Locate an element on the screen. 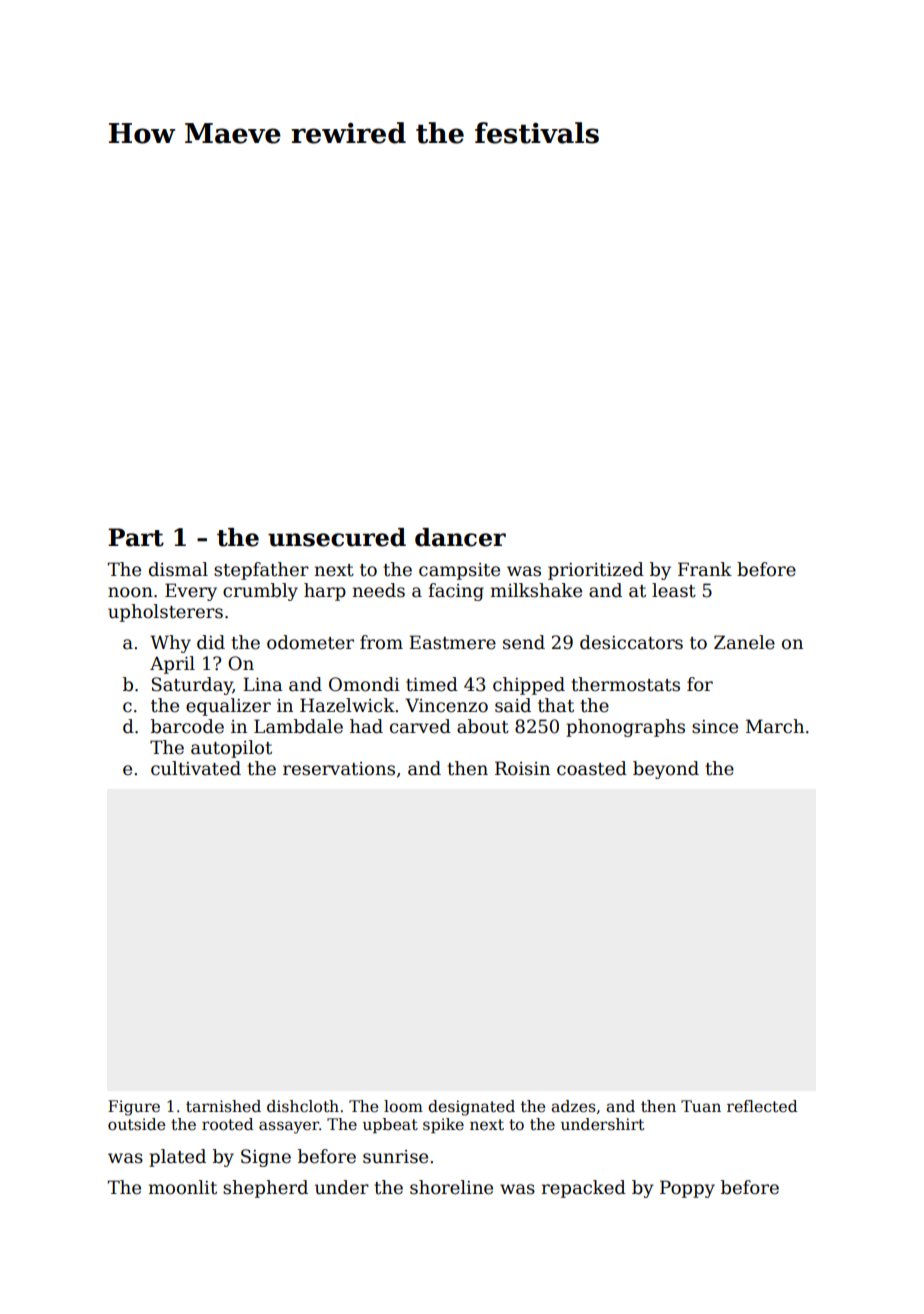 This screenshot has width=924, height=1314. adzes is located at coordinates (573, 1106).
